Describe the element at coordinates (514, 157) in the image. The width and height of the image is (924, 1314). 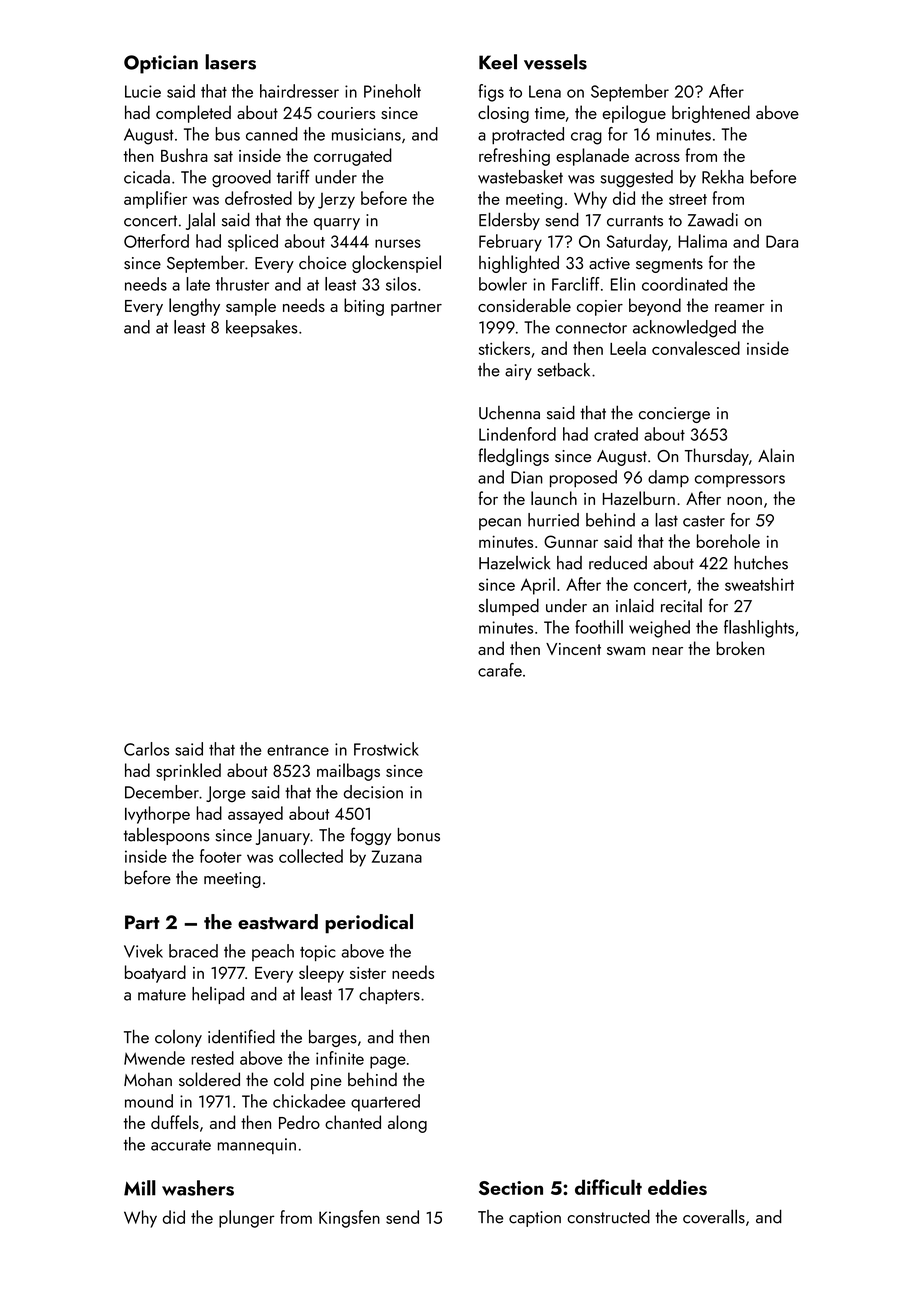
I see `refreshing` at that location.
